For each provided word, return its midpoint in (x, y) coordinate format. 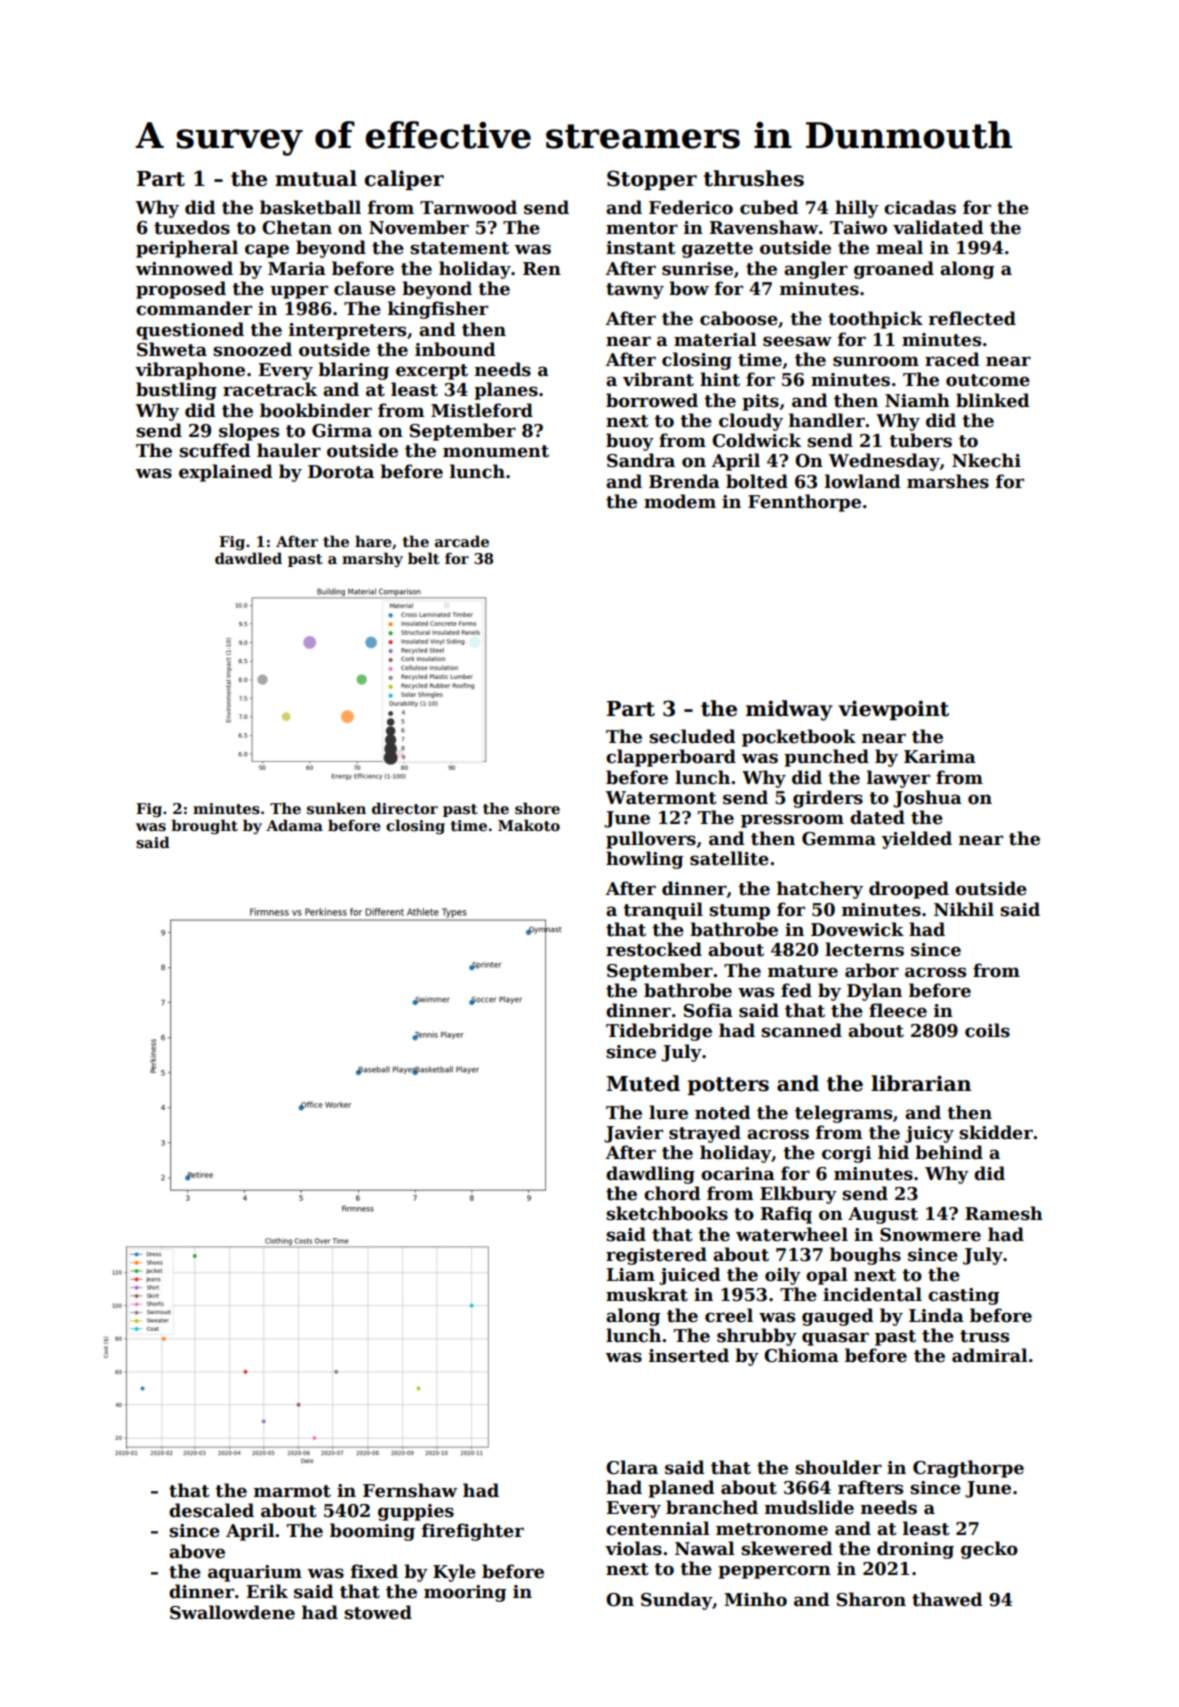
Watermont (661, 798)
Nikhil (964, 909)
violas (633, 1548)
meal (899, 247)
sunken (336, 808)
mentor (642, 228)
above (197, 1551)
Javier (633, 1134)
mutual (316, 178)
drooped (909, 890)
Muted (643, 1083)
